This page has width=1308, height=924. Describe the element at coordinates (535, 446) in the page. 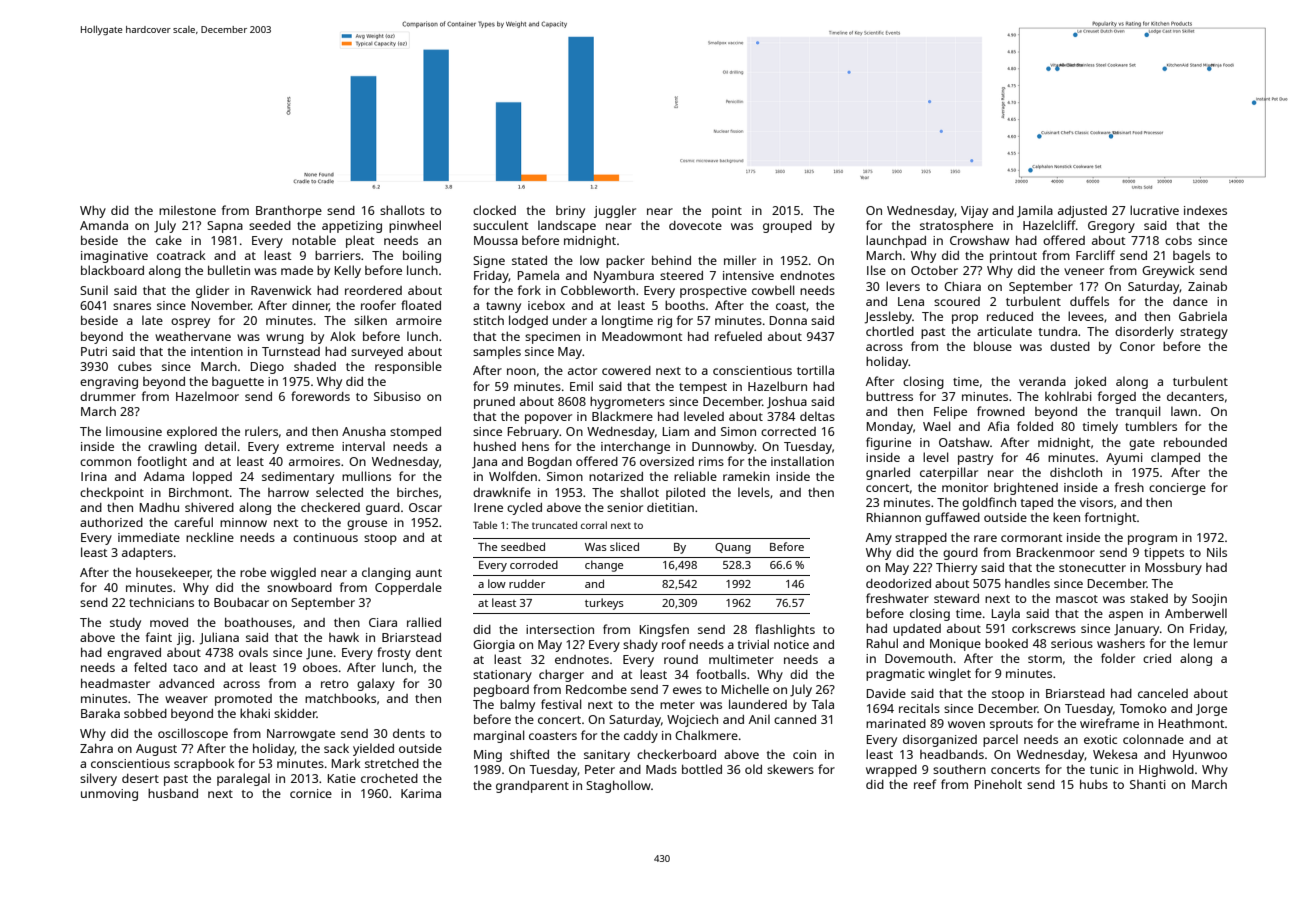

I see `hens` at that location.
